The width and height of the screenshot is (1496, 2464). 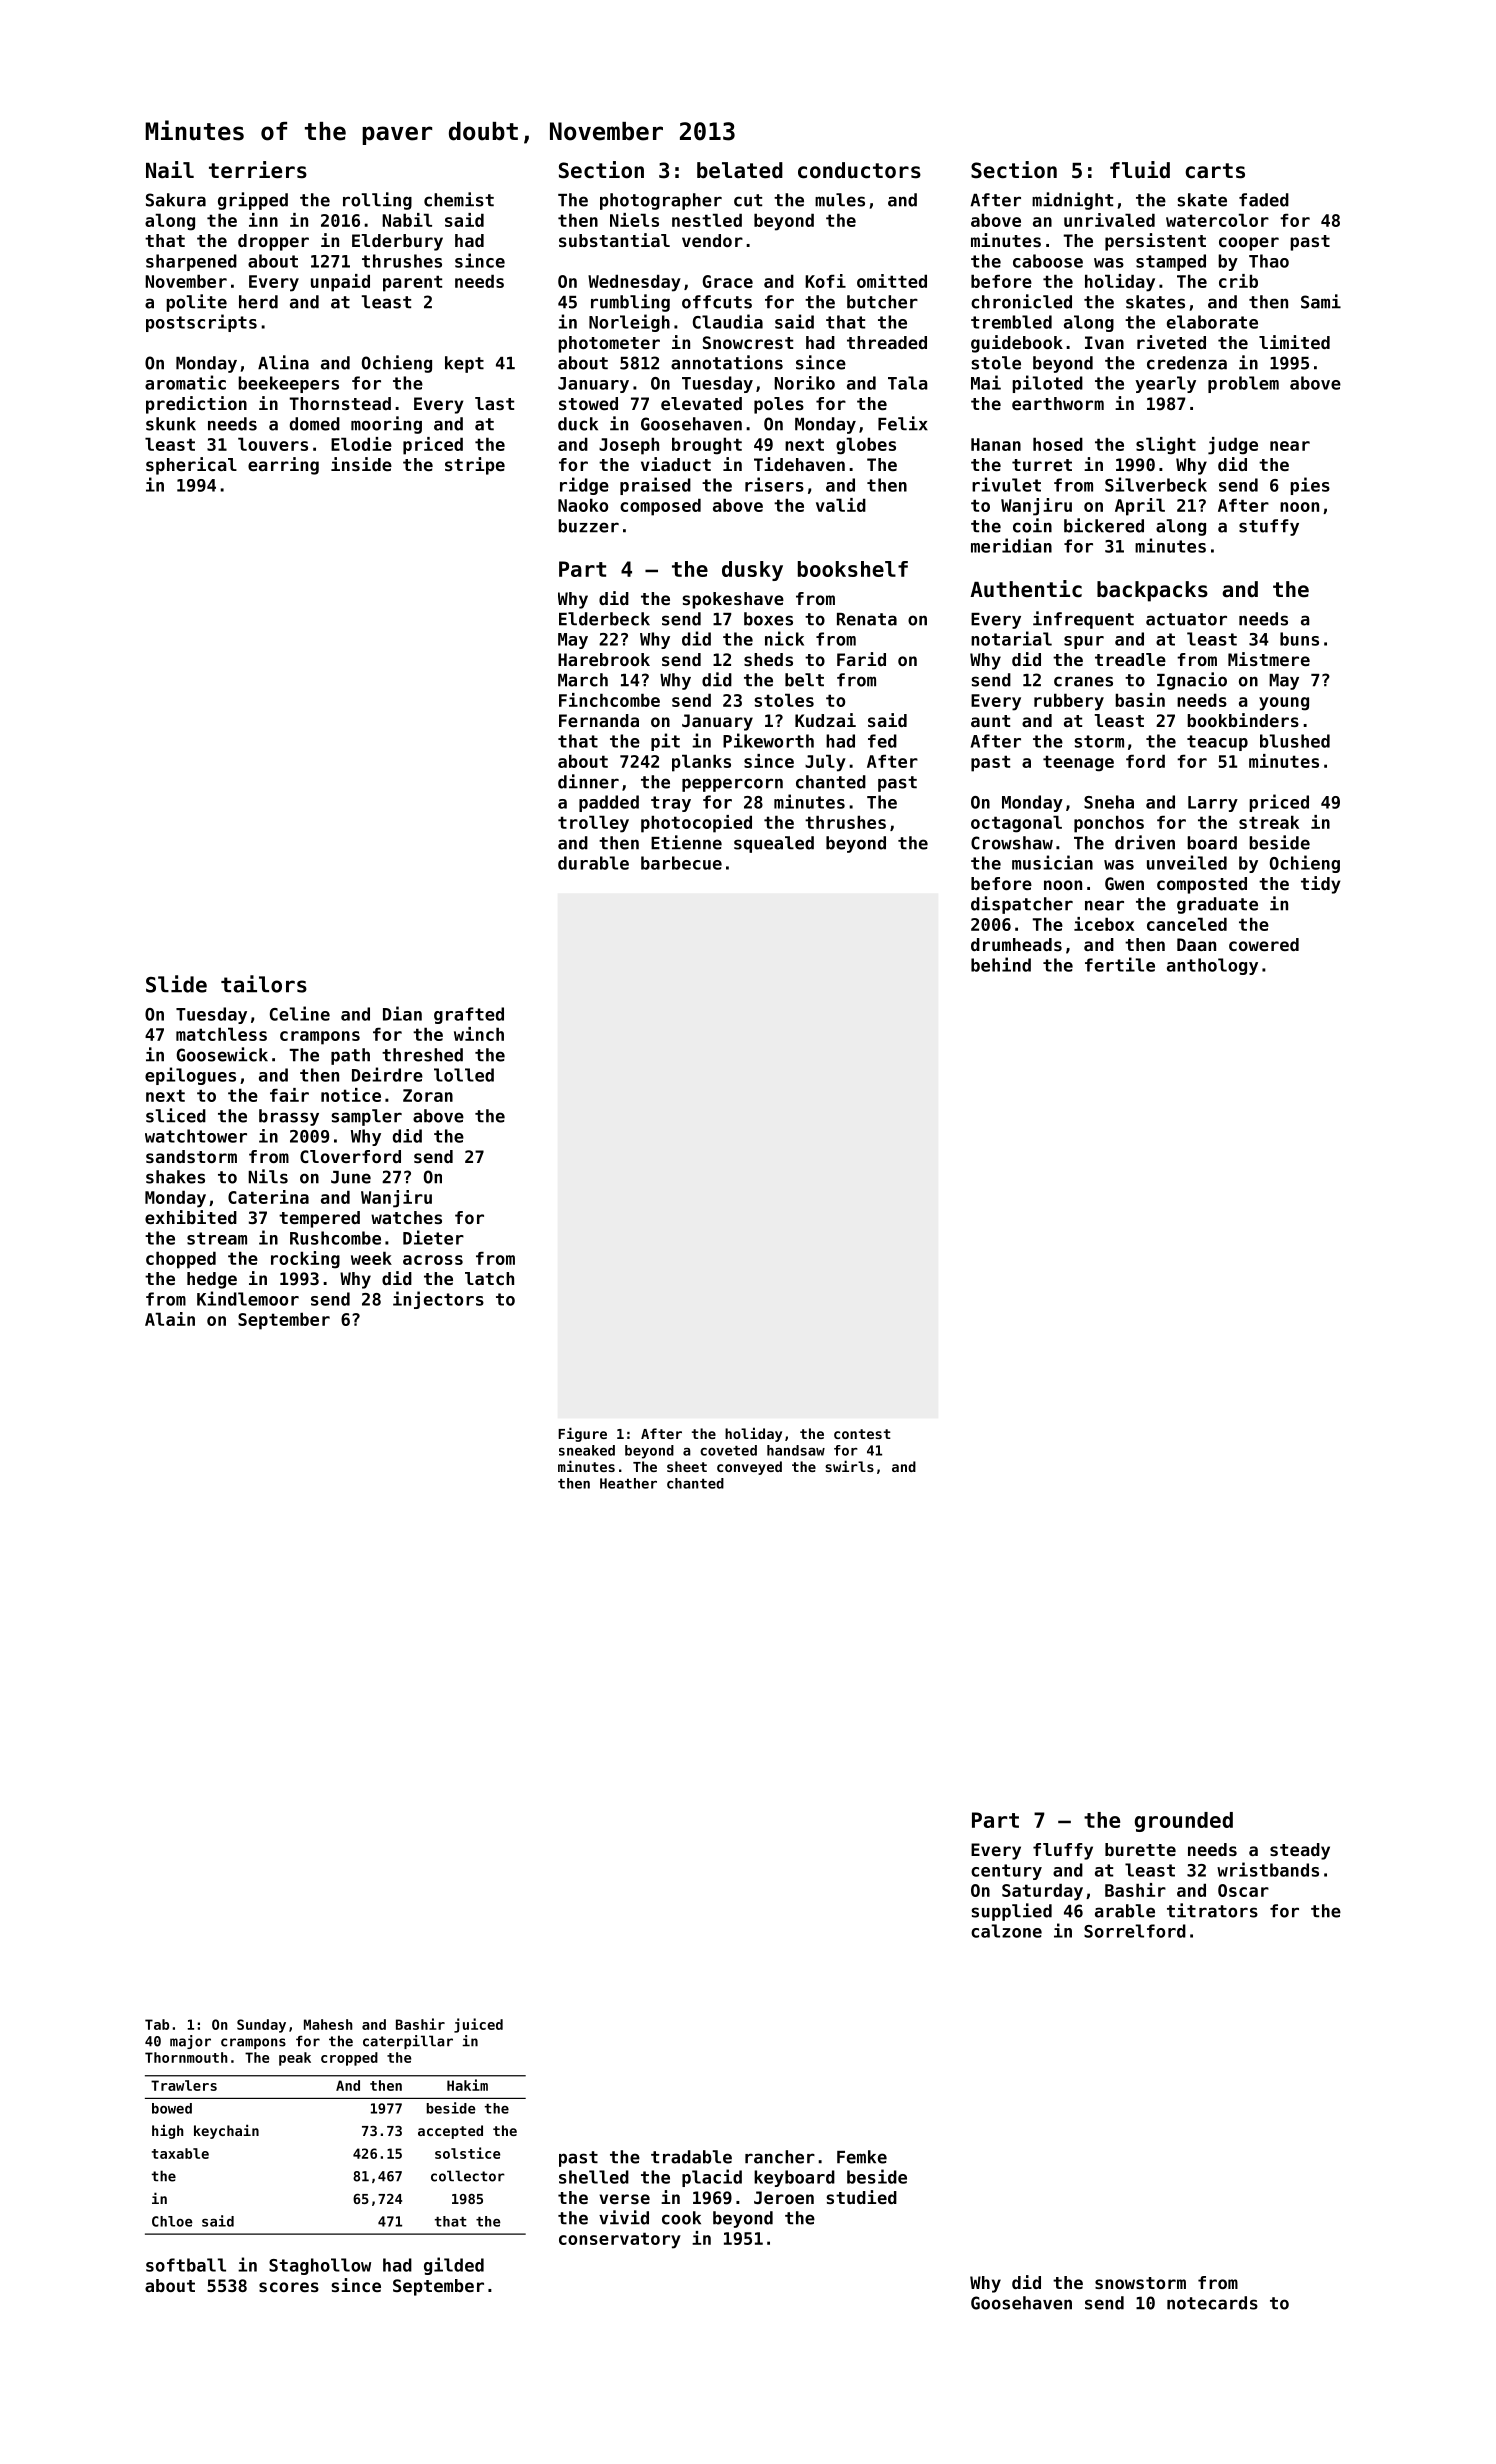 I want to click on cowered, so click(x=1264, y=944).
